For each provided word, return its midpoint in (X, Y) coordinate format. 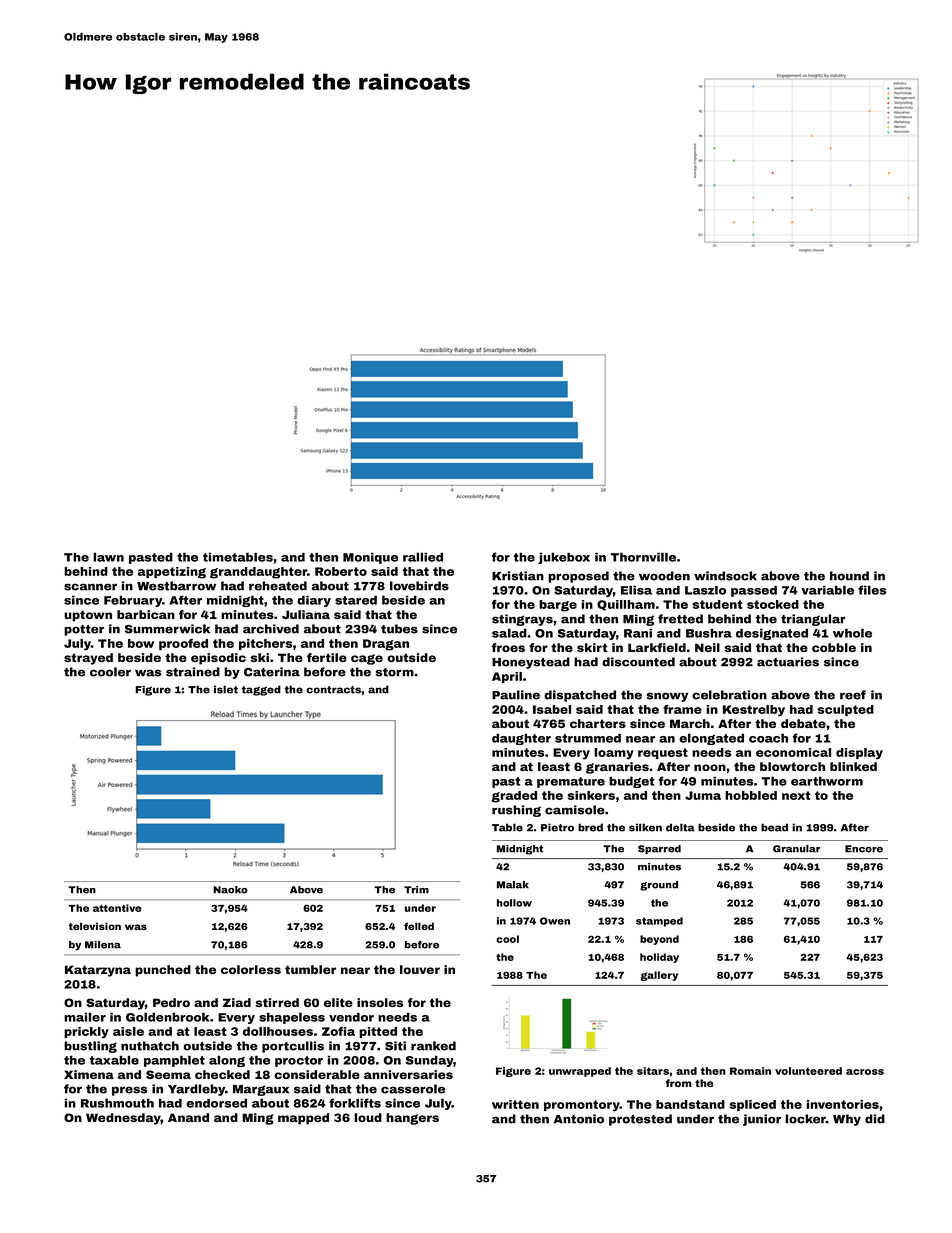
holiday (659, 958)
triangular (813, 620)
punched (163, 971)
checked (222, 1074)
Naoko (230, 890)
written (515, 1104)
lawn (108, 557)
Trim (416, 890)
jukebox (564, 558)
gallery (659, 976)
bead (774, 827)
